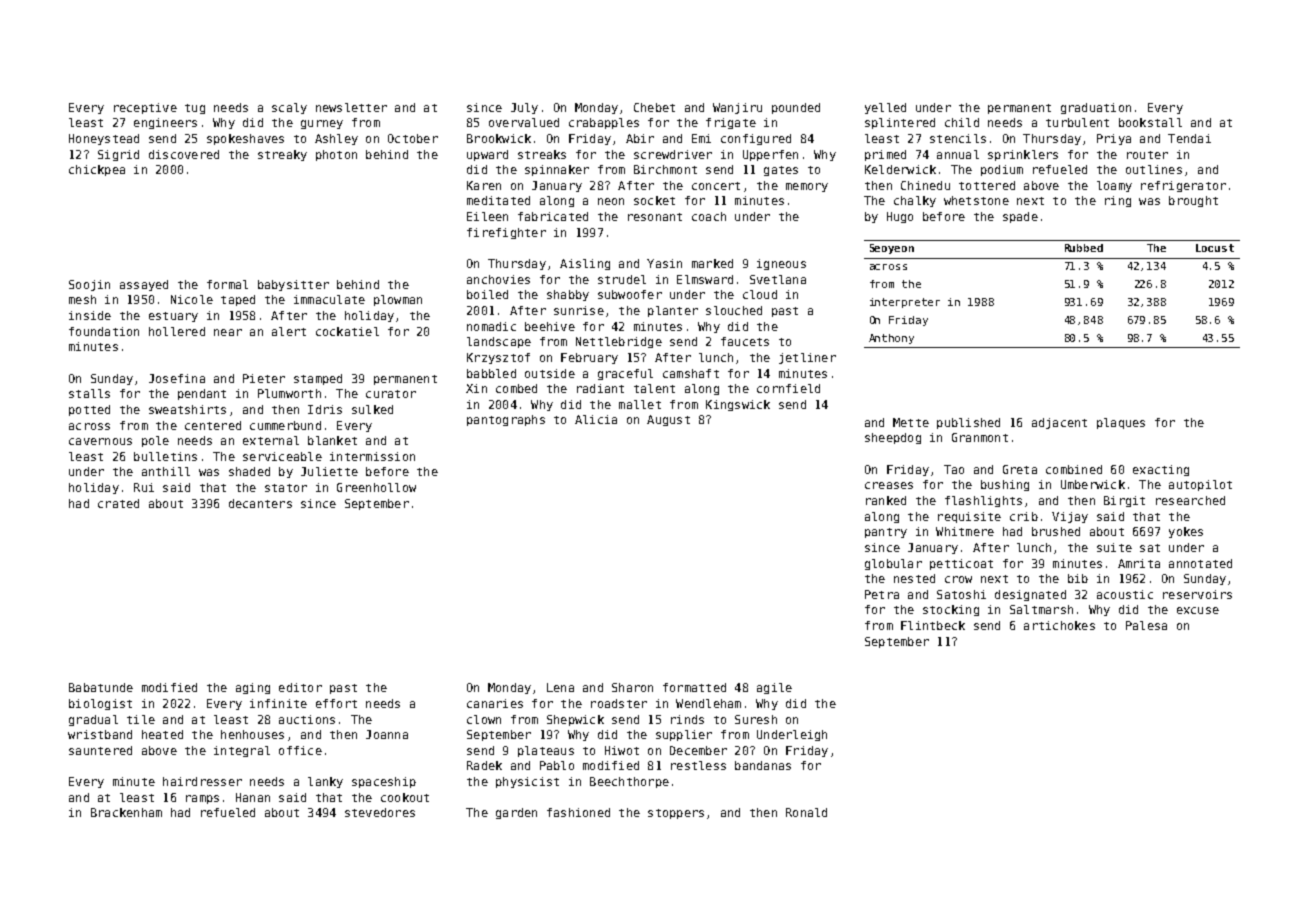 The width and height of the screenshot is (1308, 924). Describe the element at coordinates (737, 108) in the screenshot. I see `Wanjiru` at that location.
